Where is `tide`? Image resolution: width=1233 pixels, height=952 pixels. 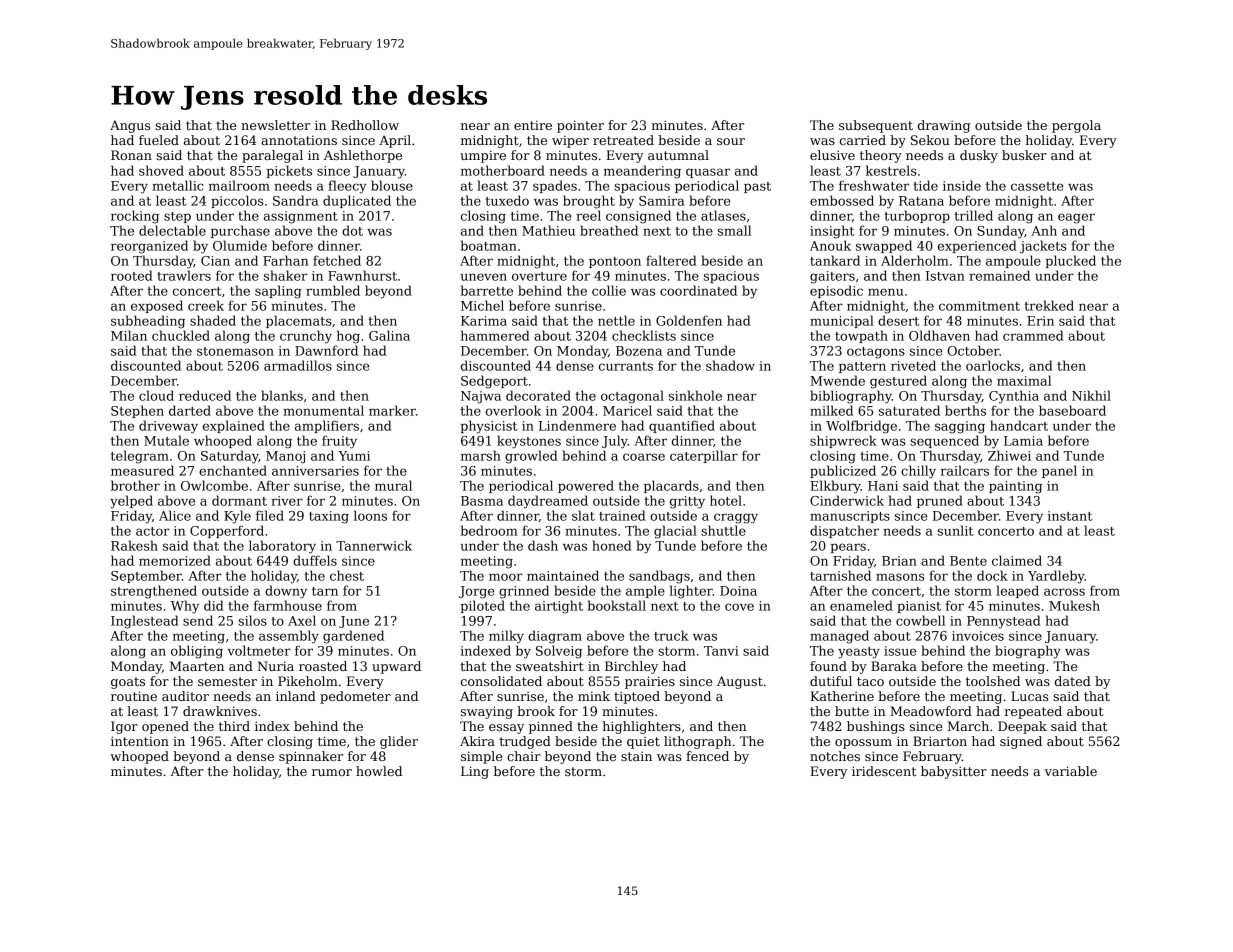
tide is located at coordinates (926, 185).
